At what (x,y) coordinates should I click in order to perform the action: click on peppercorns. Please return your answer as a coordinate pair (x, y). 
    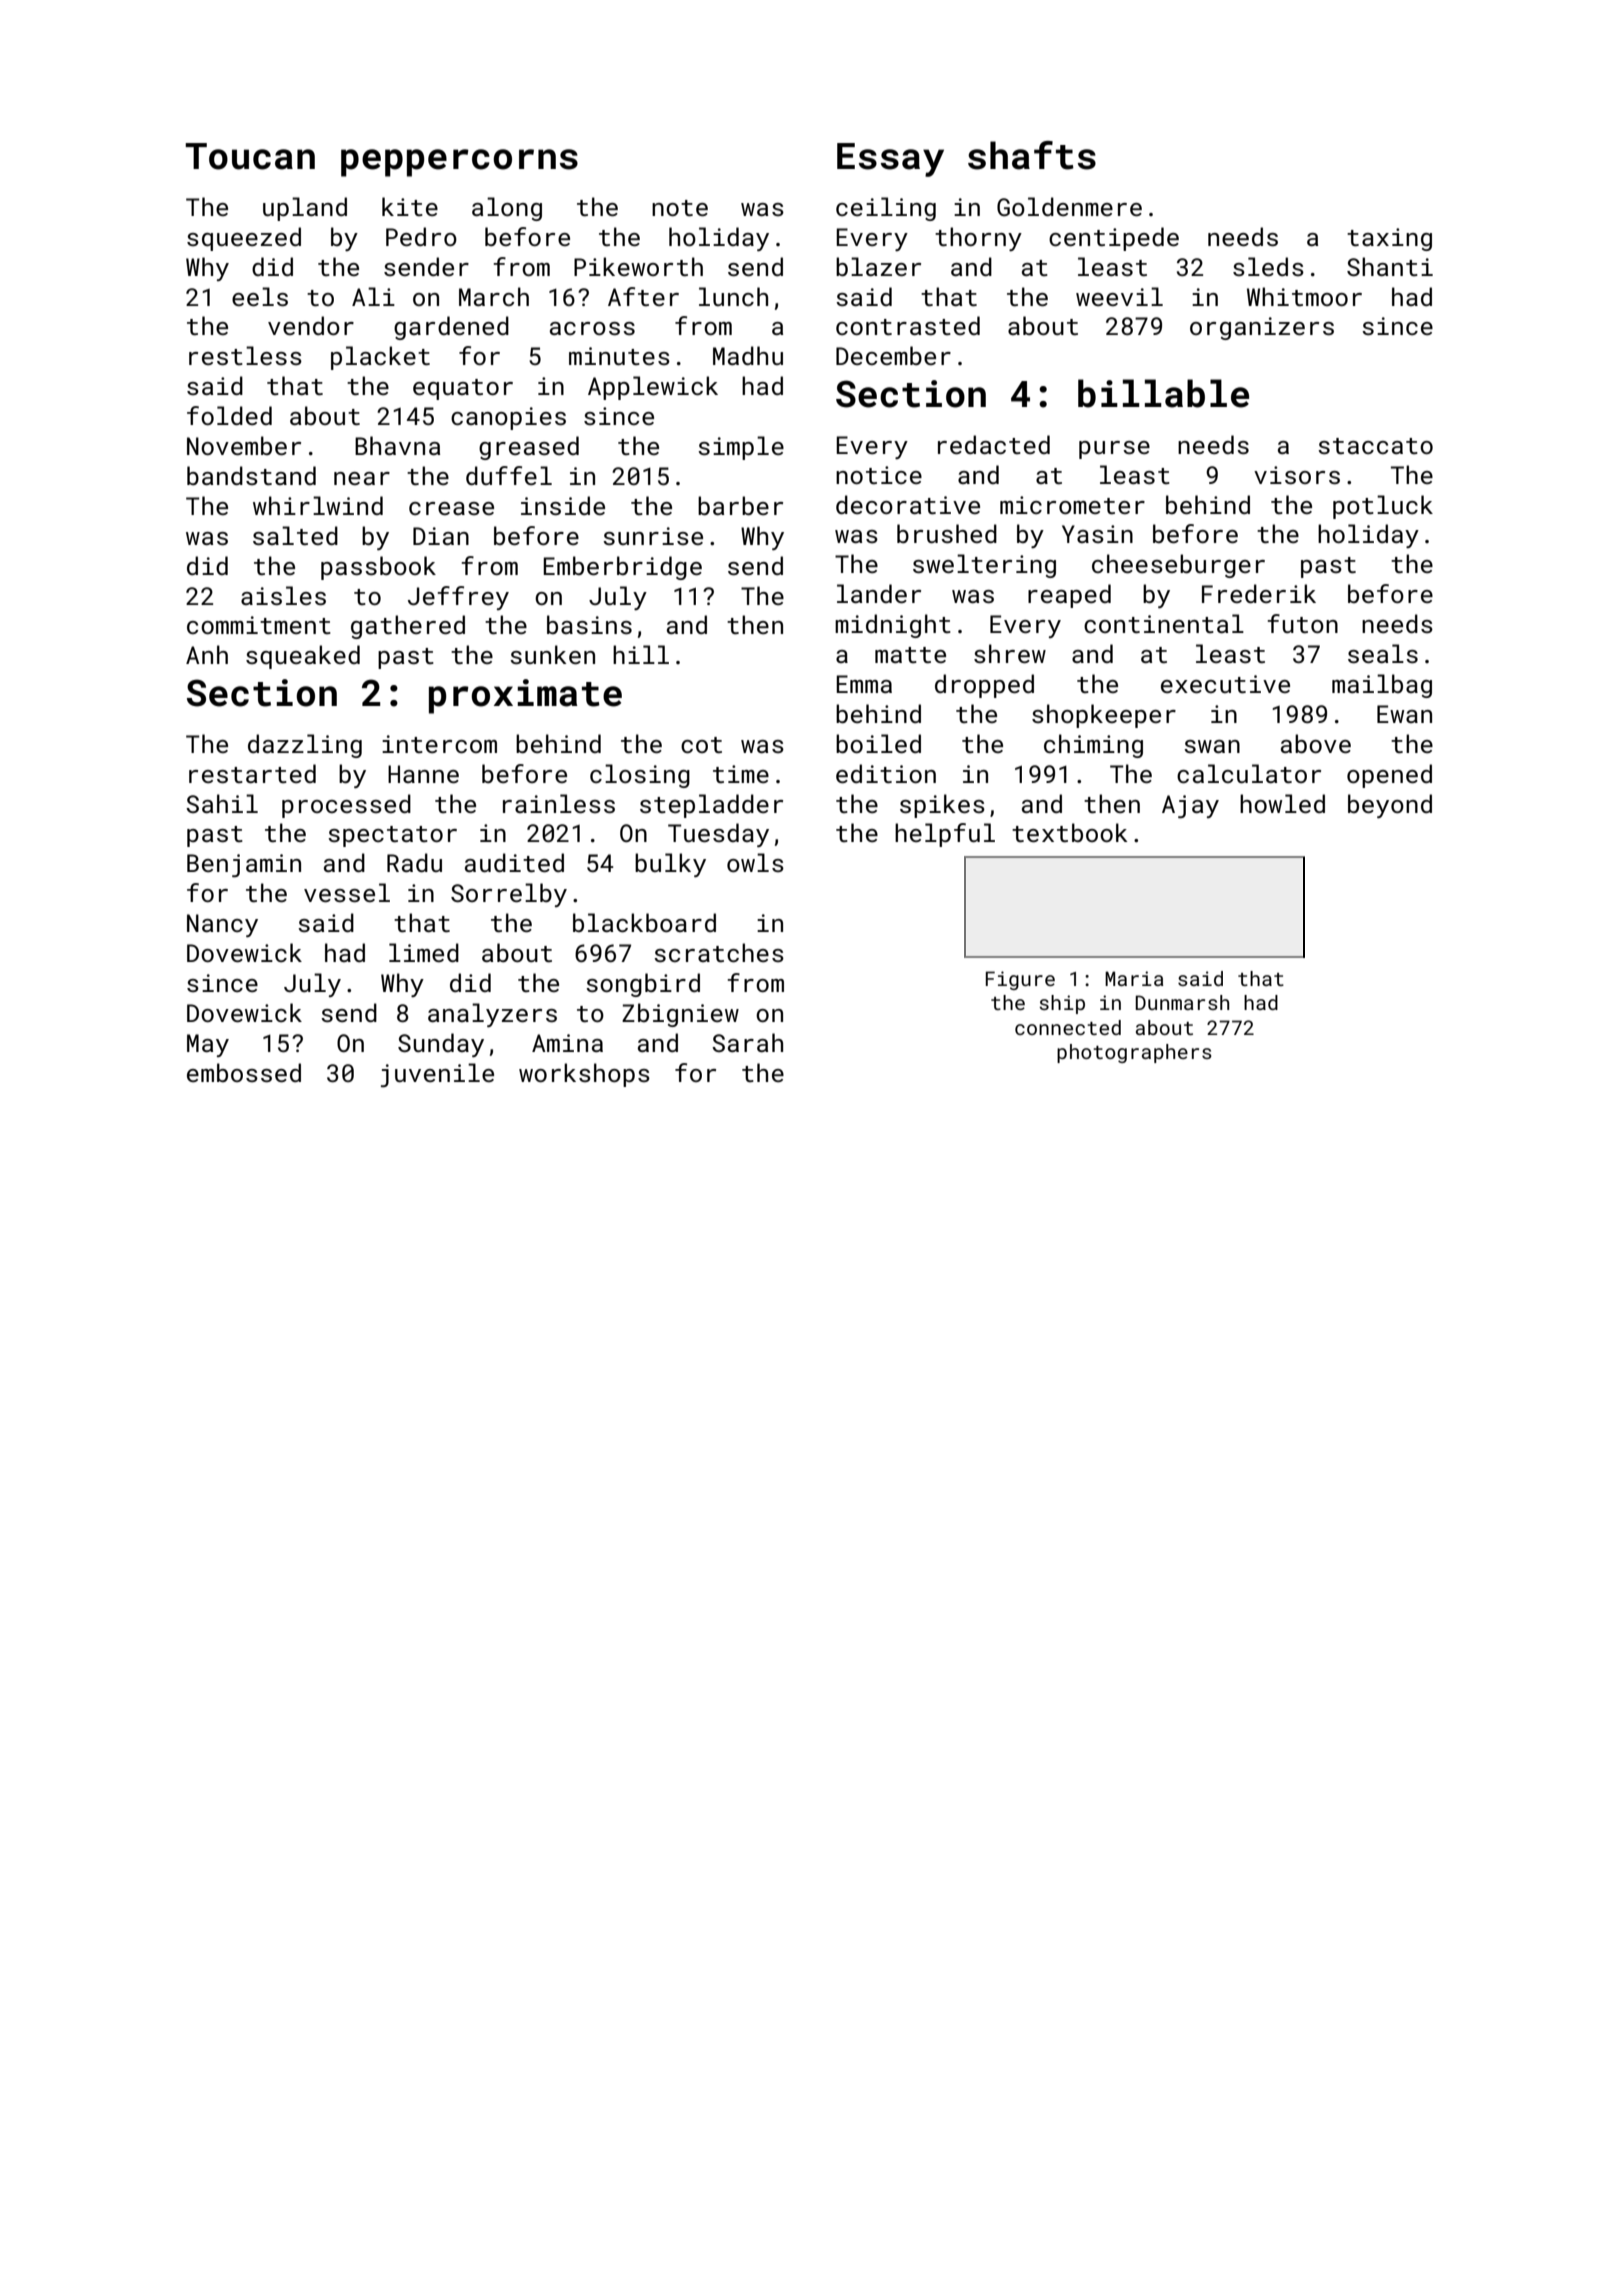
    Looking at the image, I should click on (459, 163).
